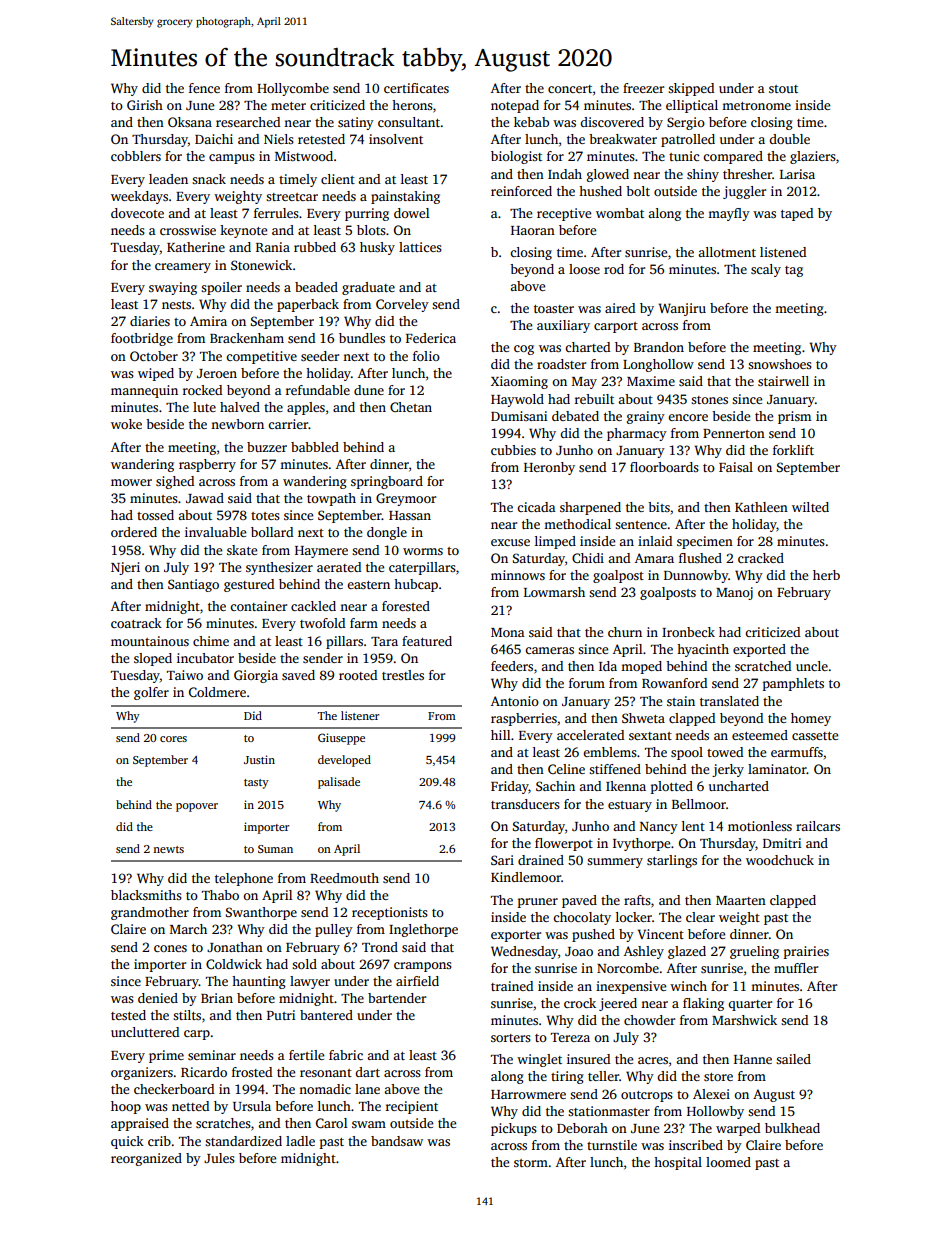  What do you see at coordinates (678, 1163) in the page?
I see `hospital` at bounding box center [678, 1163].
